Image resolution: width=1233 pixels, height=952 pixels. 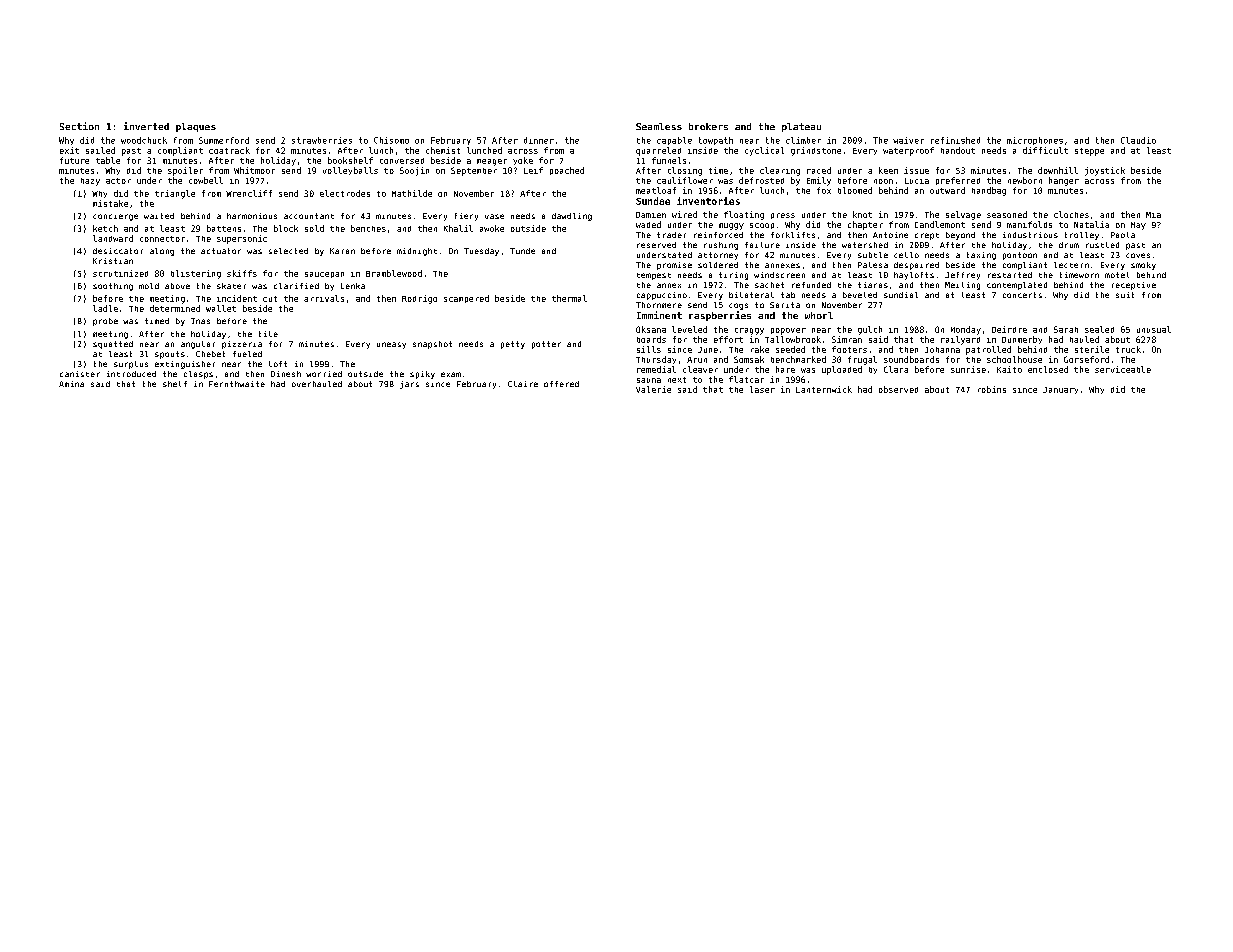 I want to click on plaques, so click(x=196, y=127).
